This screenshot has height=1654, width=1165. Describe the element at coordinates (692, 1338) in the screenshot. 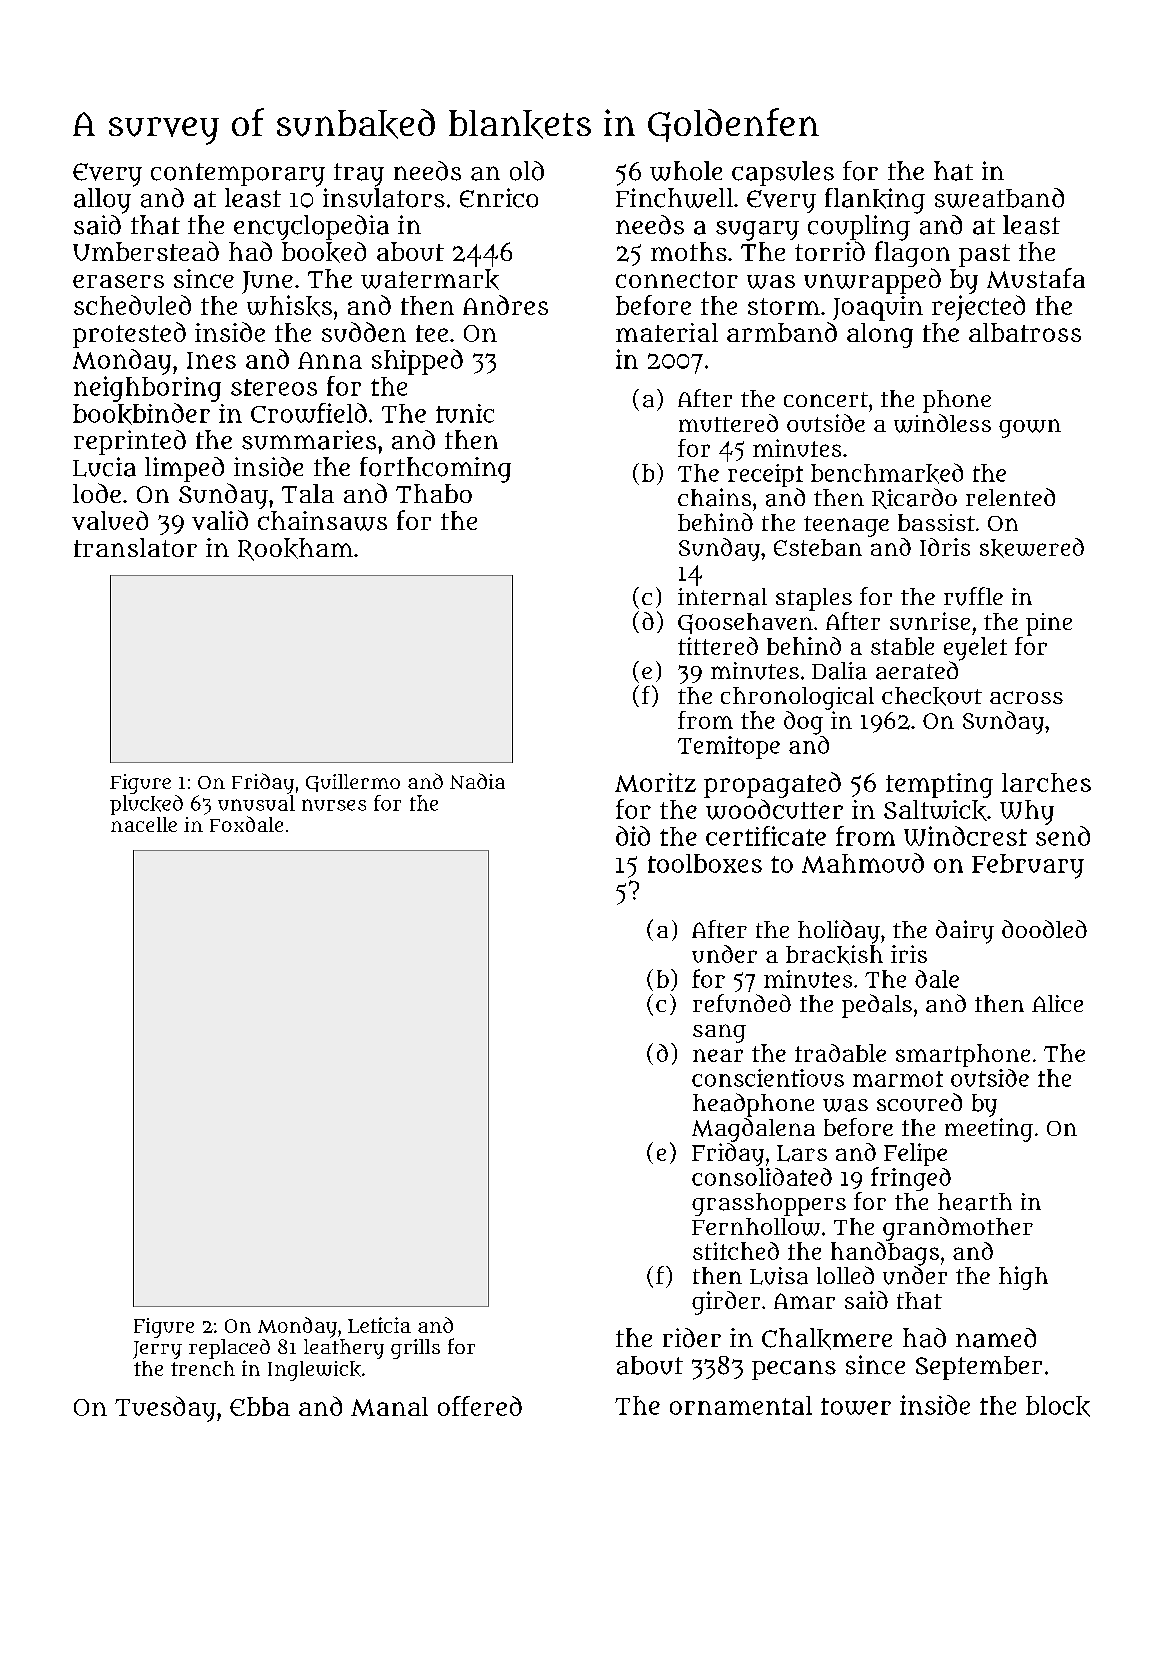

I see `rider` at that location.
